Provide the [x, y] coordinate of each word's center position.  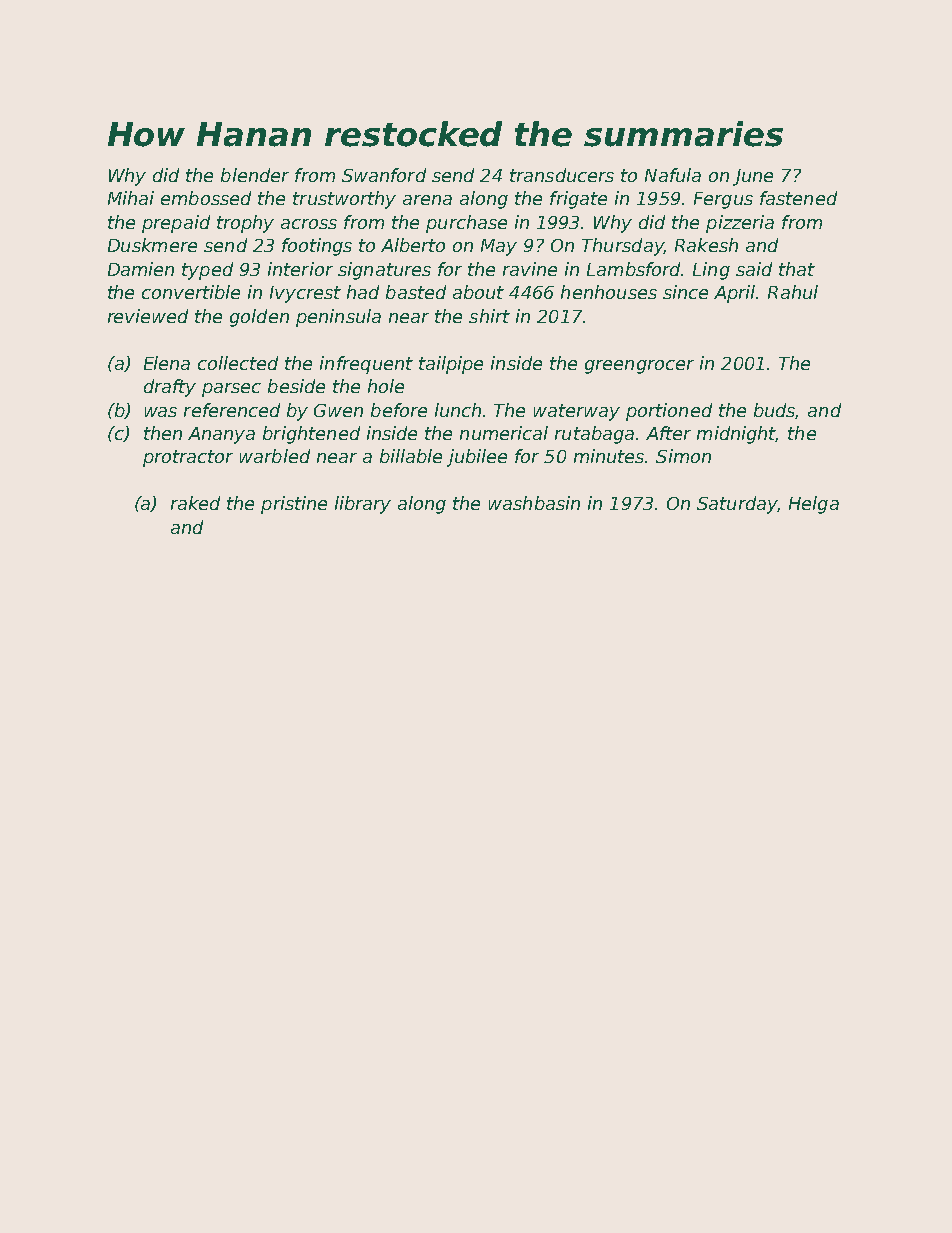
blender [255, 175]
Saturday [737, 505]
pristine [294, 505]
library [363, 505]
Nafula [673, 175]
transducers [562, 175]
